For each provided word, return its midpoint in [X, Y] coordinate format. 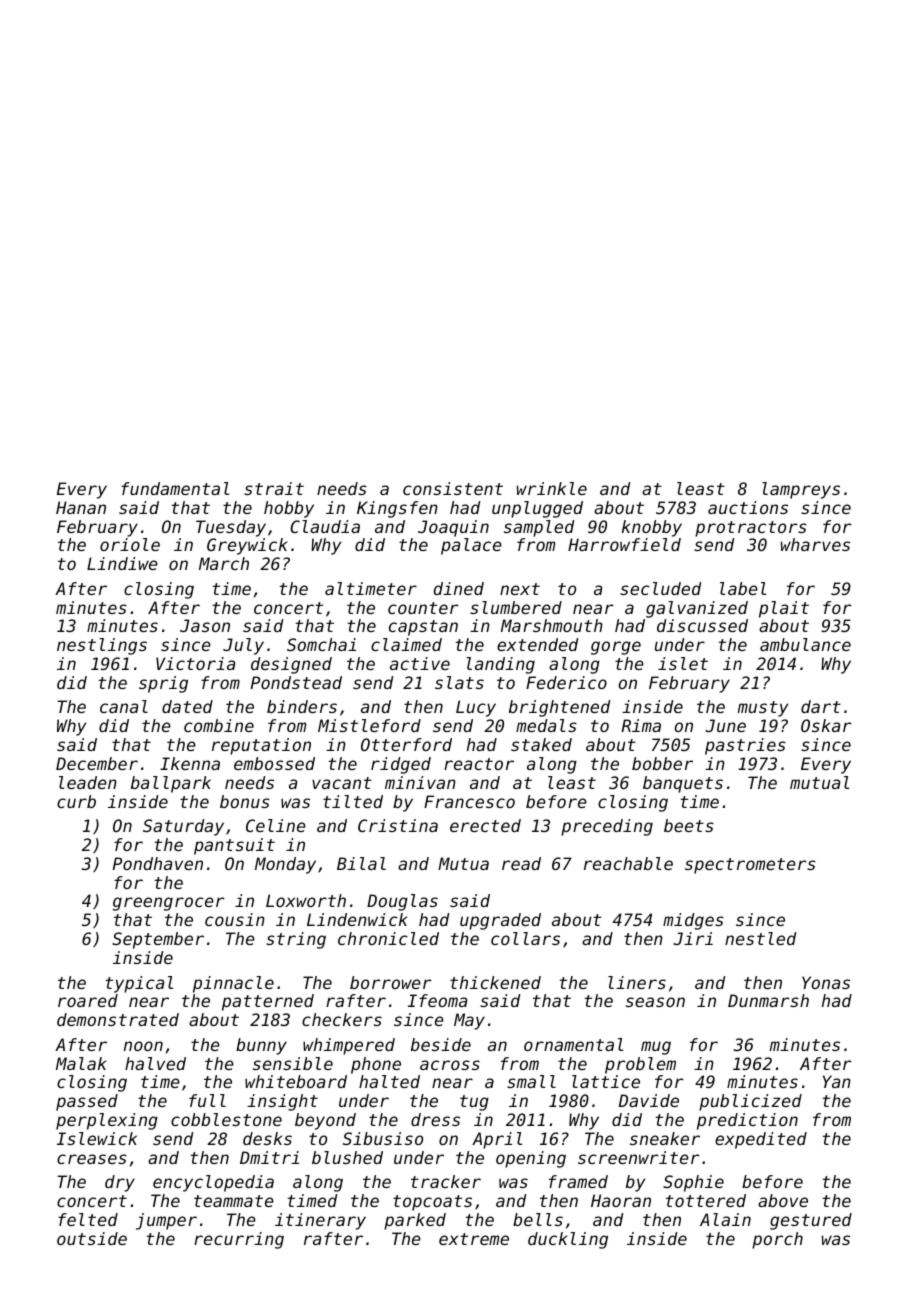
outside [92, 1238]
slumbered [516, 607]
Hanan [81, 507]
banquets [683, 784]
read [521, 863]
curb [76, 801]
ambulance [805, 644]
